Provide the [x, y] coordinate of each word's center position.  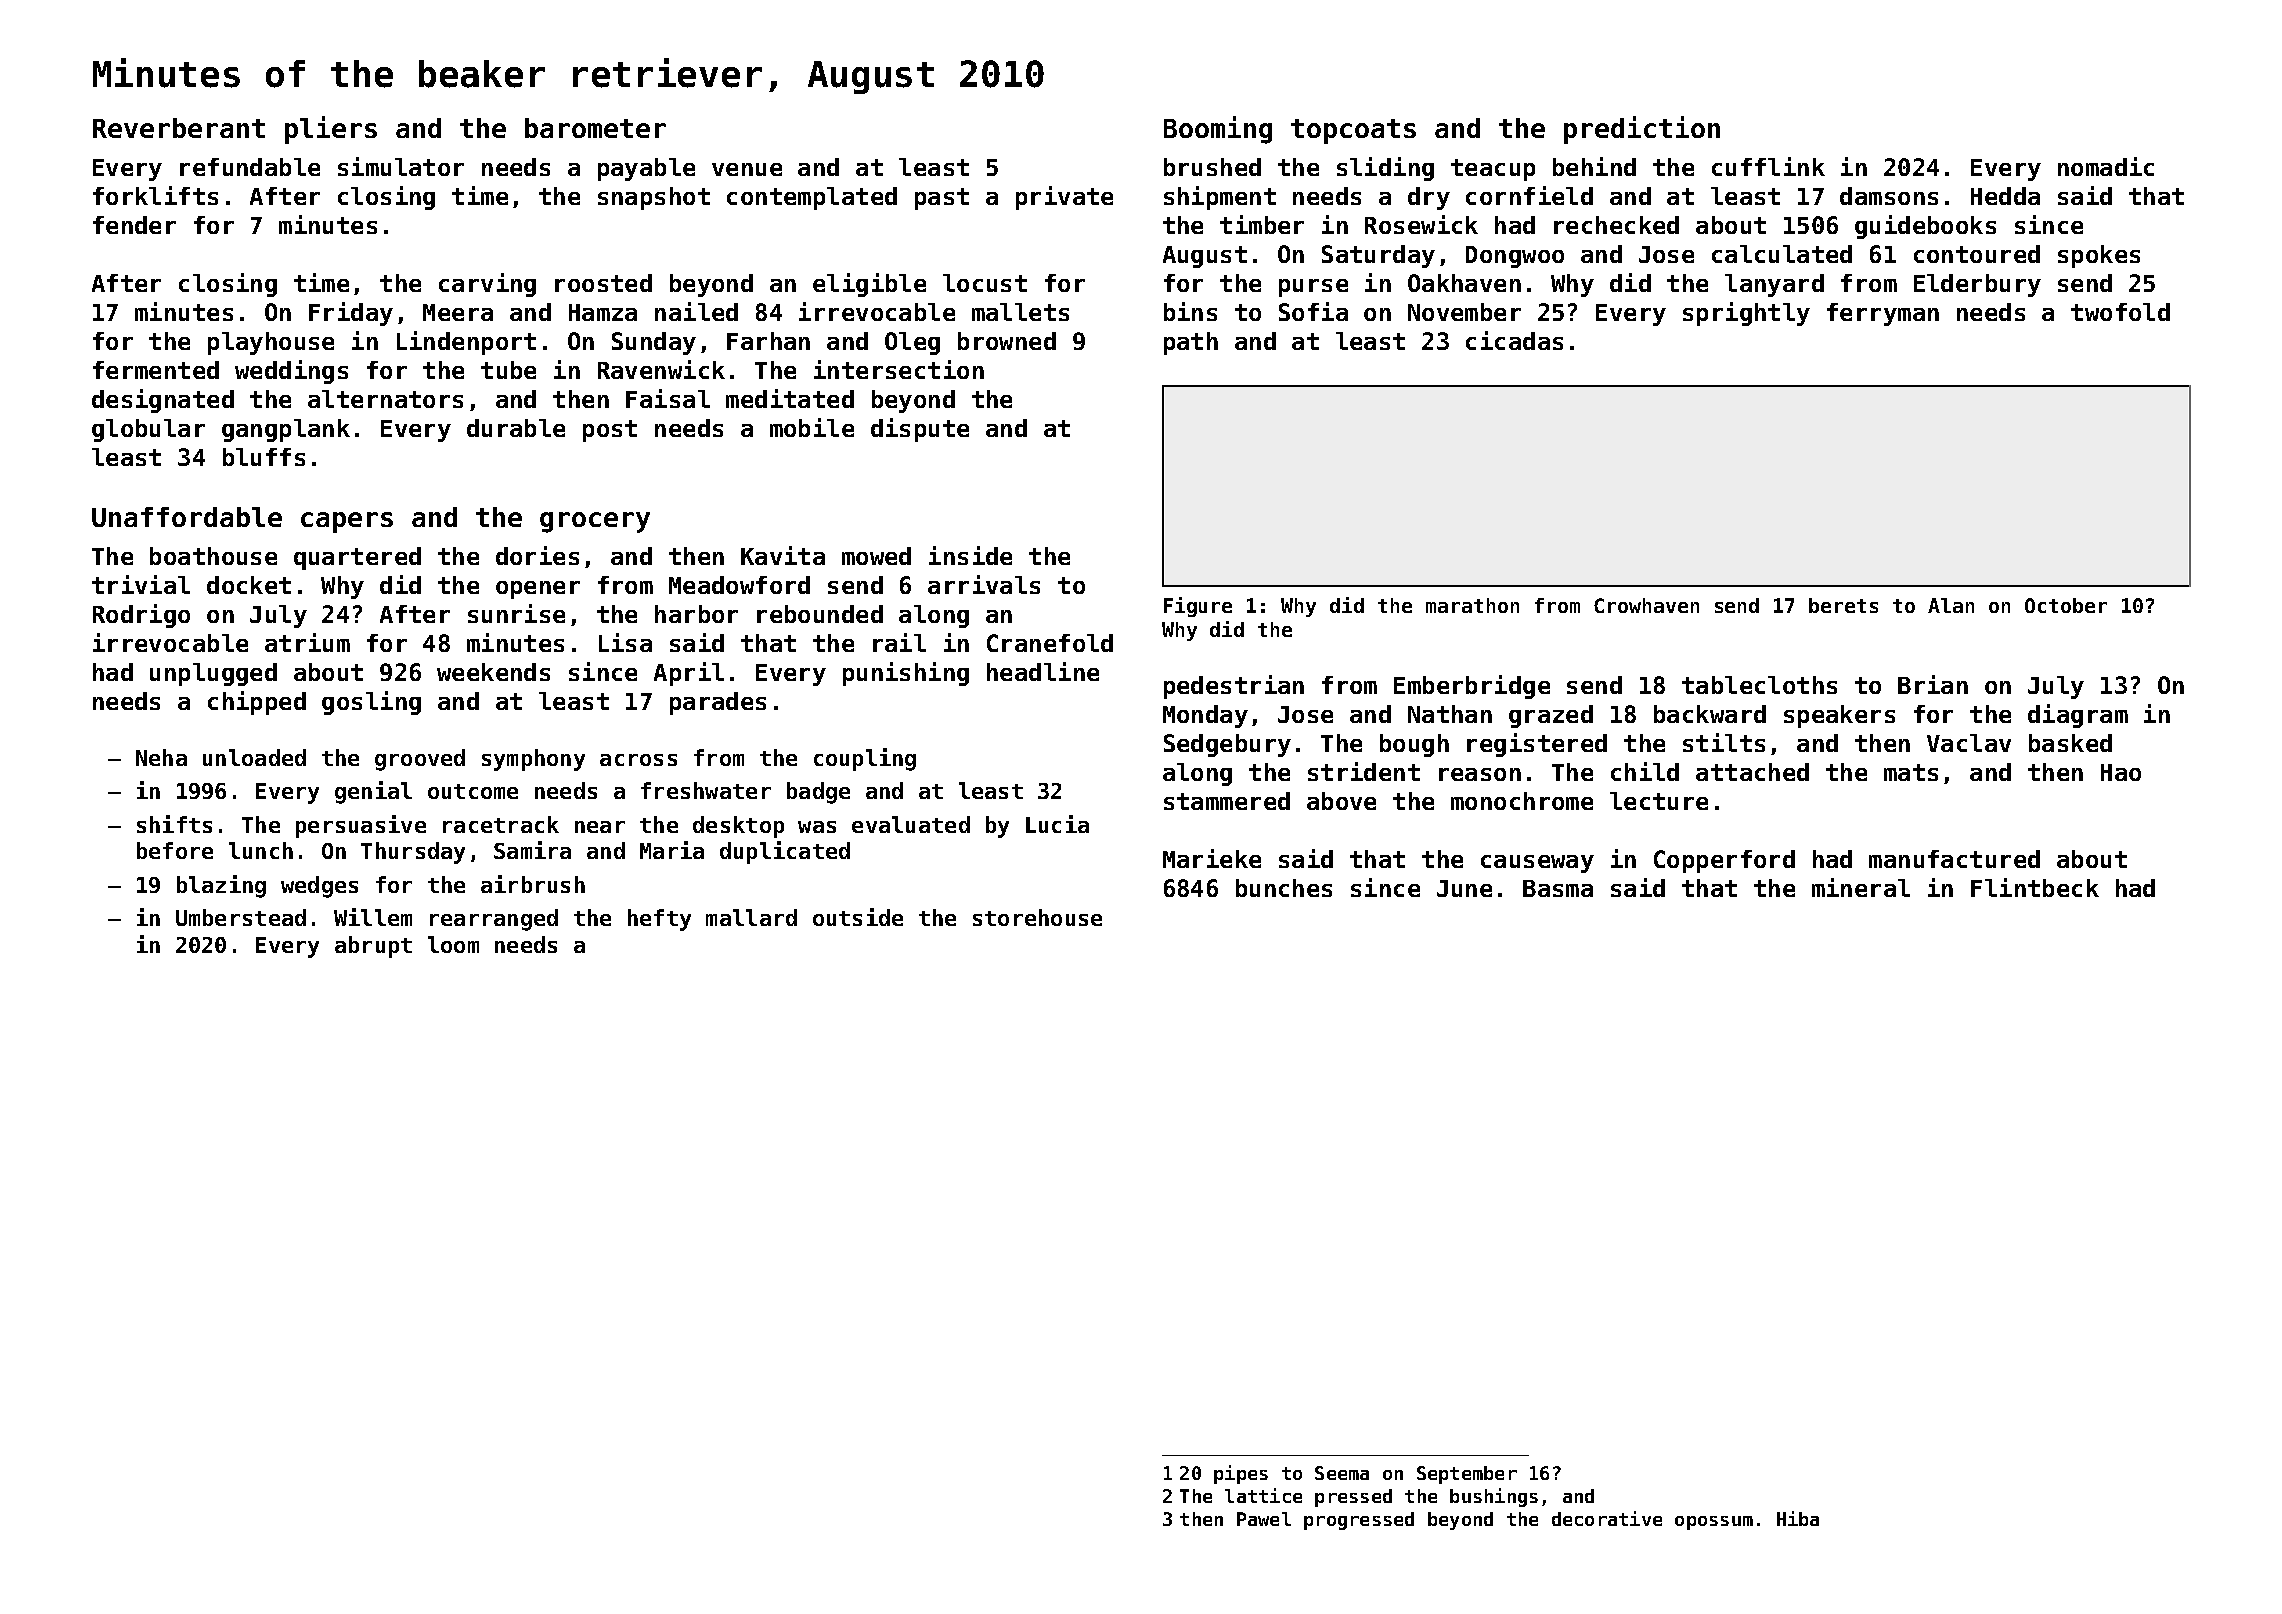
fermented [156, 370]
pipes [1241, 1474]
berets [1843, 605]
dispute [920, 430]
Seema [1342, 1473]
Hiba [1798, 1518]
